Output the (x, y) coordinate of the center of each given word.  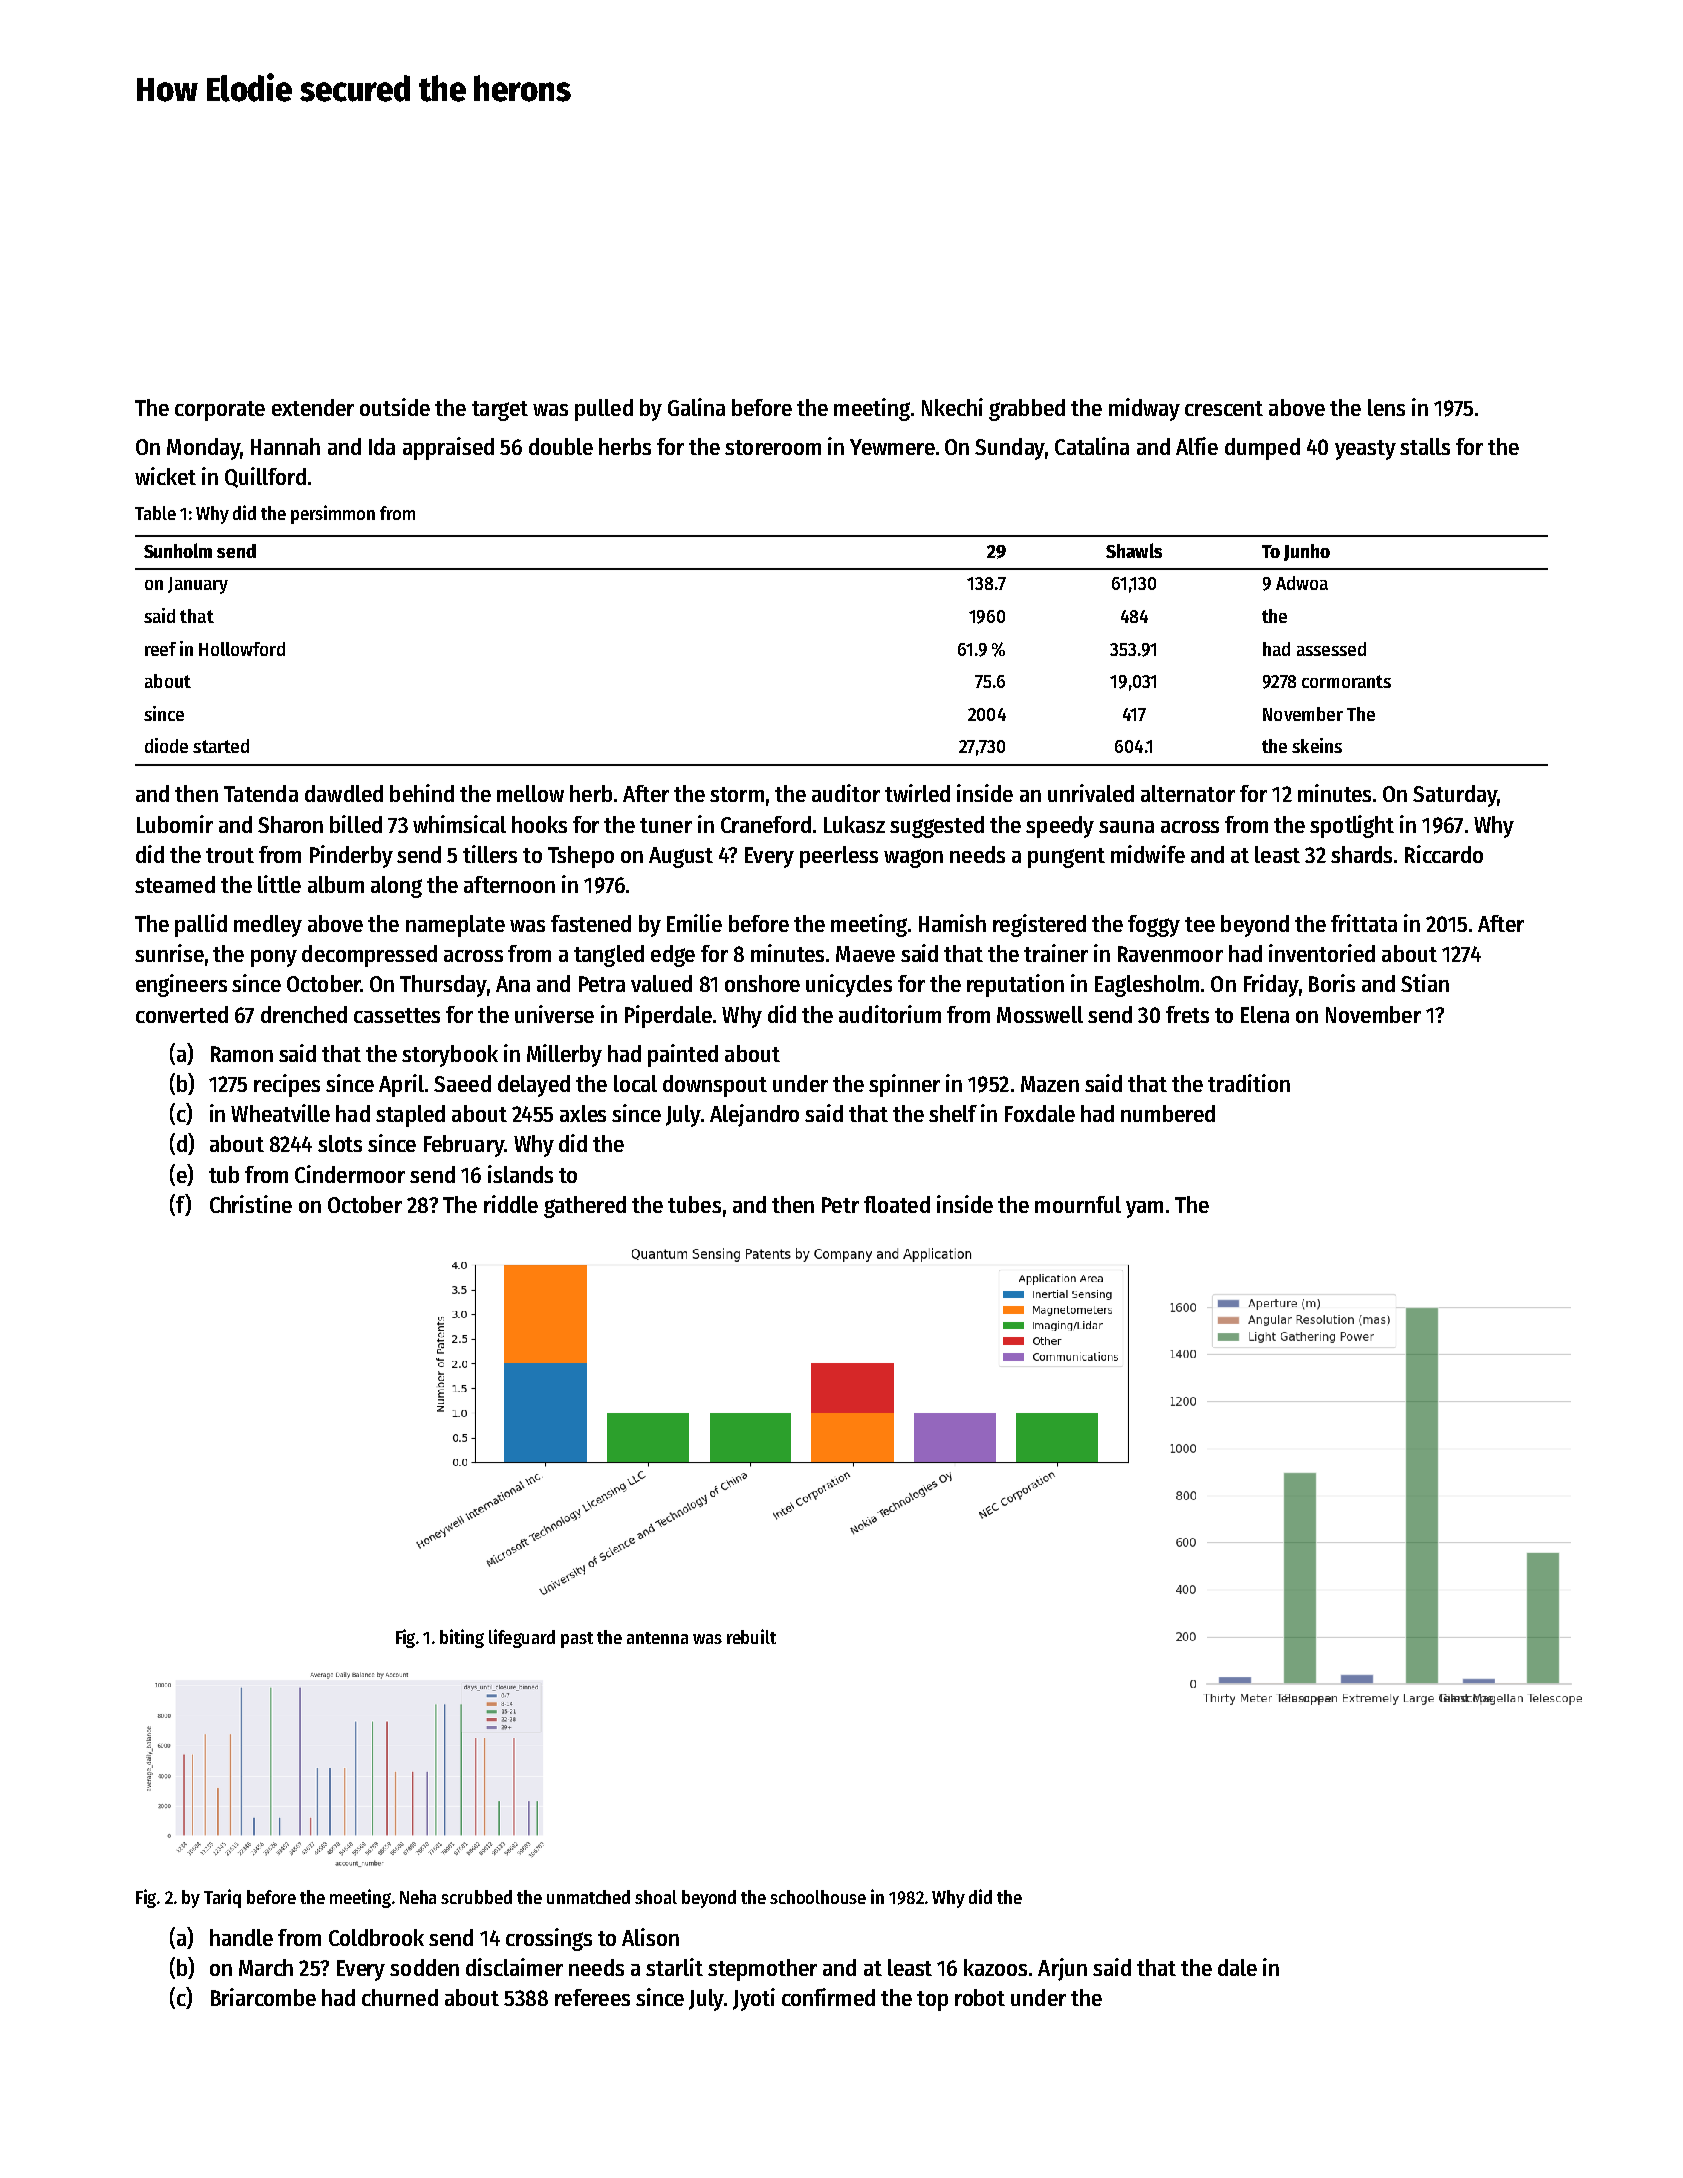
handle (241, 1937)
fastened (591, 923)
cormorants (1346, 681)
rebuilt (751, 1636)
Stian (1425, 983)
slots (340, 1143)
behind (422, 793)
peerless (839, 857)
